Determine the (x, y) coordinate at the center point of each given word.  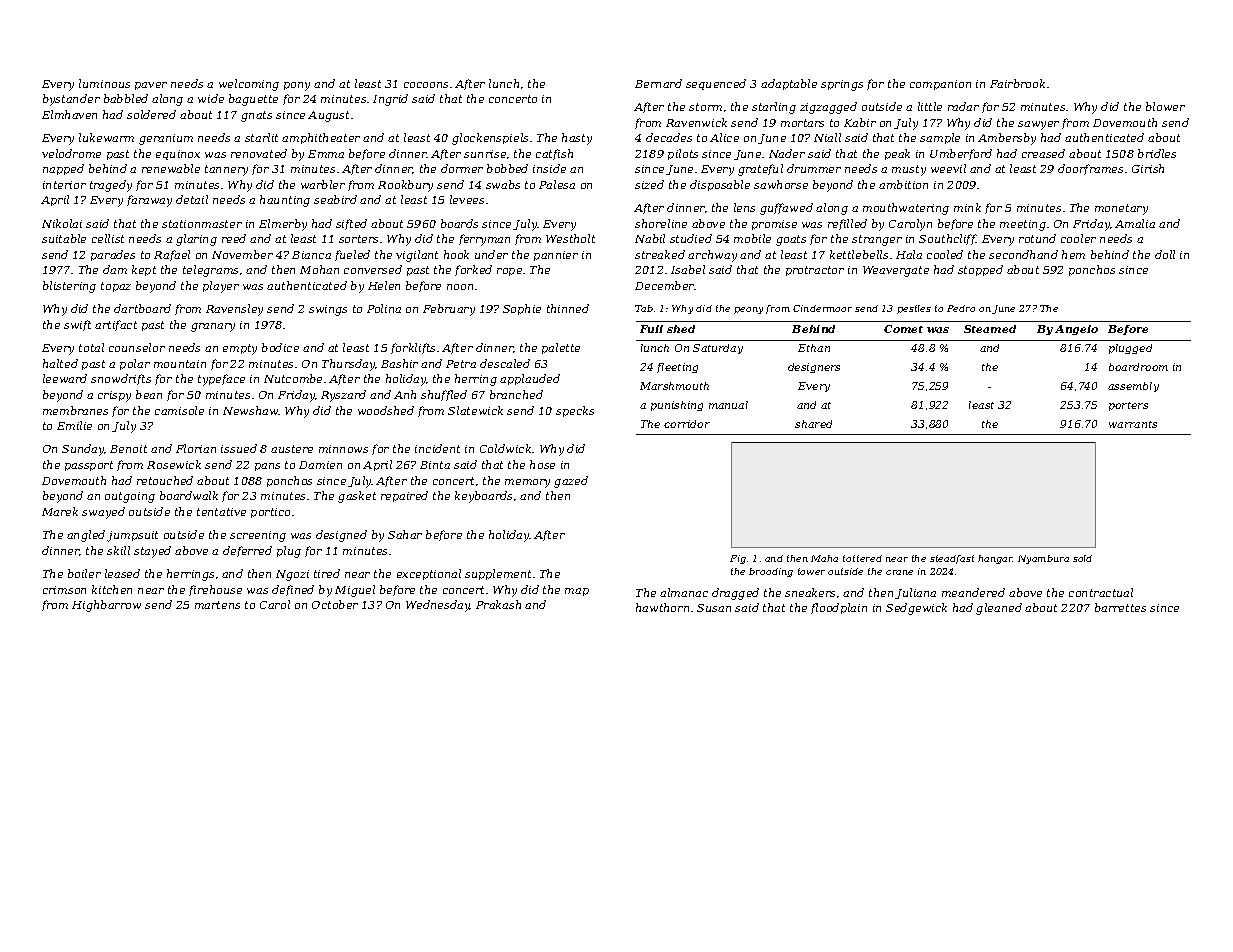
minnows (343, 449)
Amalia (1135, 223)
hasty (577, 139)
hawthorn (662, 607)
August (328, 116)
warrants (1133, 424)
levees (467, 199)
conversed (373, 269)
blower (1165, 106)
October (335, 604)
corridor (687, 424)
